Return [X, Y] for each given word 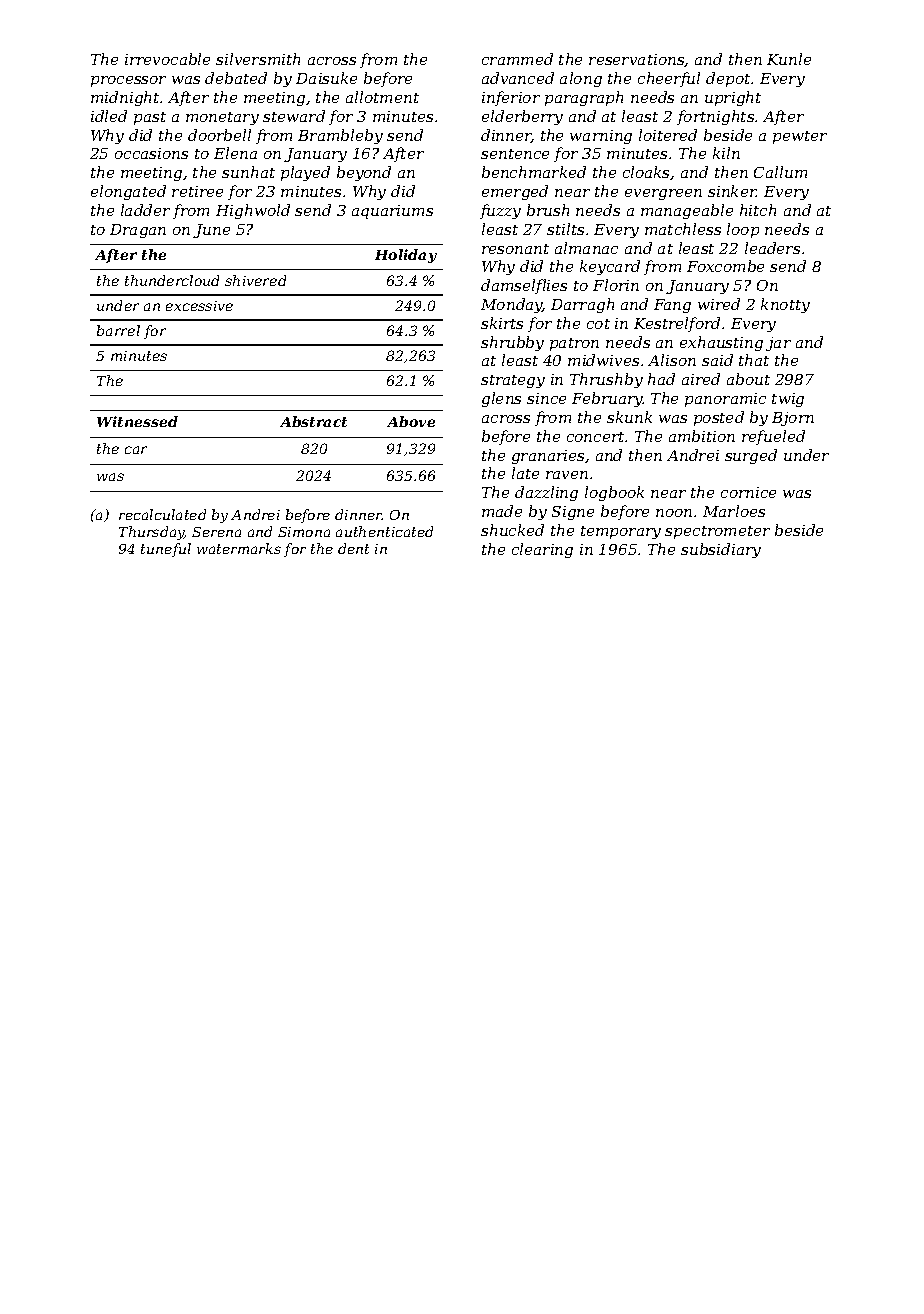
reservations [637, 60]
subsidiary [721, 550]
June [211, 231]
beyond [364, 173]
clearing [542, 550]
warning [601, 137]
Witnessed [137, 421]
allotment [382, 97]
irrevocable [167, 59]
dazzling [546, 493]
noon [674, 513]
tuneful [166, 550]
